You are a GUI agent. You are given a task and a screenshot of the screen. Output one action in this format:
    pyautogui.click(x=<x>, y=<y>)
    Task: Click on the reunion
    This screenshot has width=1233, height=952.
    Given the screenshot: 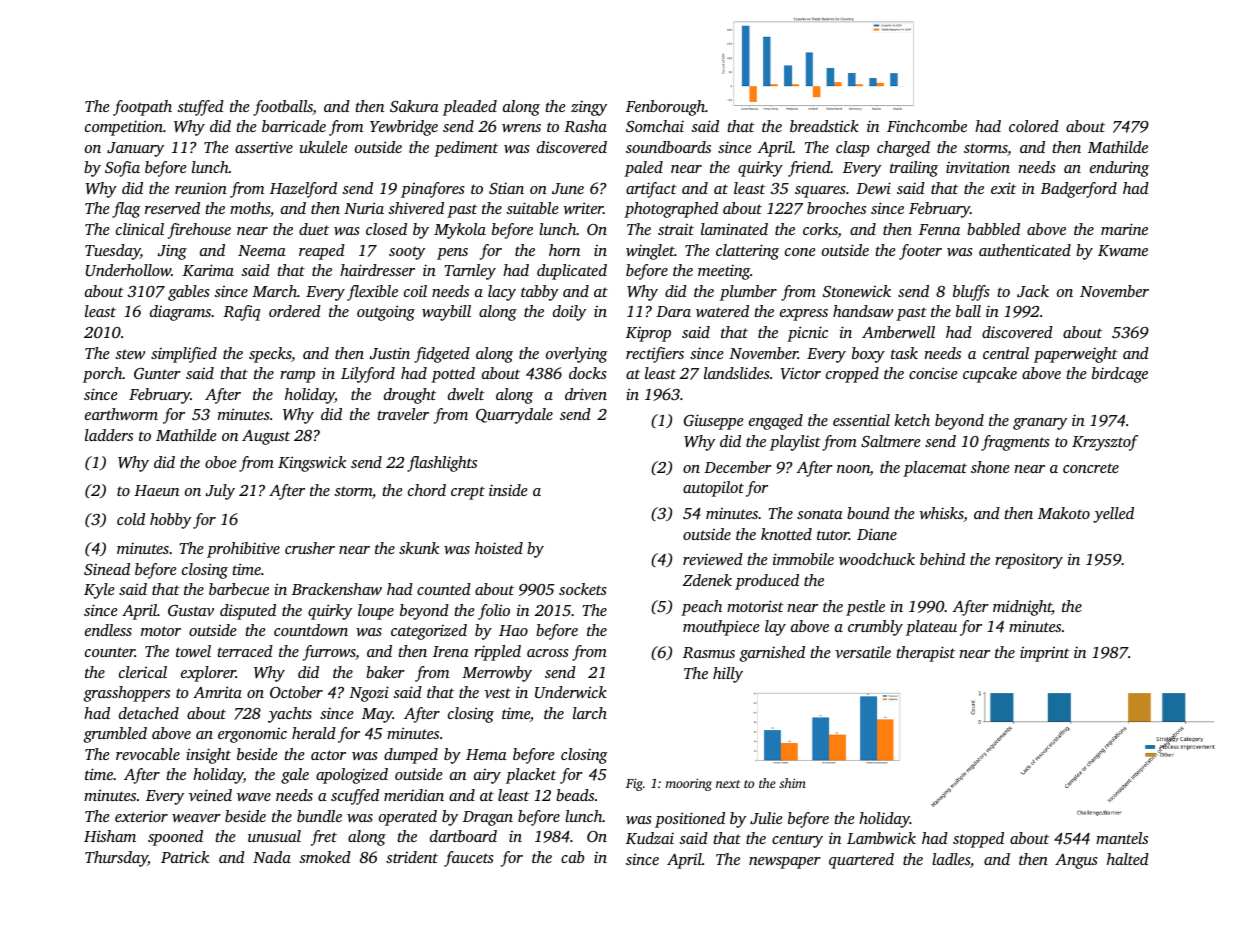 What is the action you would take?
    pyautogui.click(x=201, y=188)
